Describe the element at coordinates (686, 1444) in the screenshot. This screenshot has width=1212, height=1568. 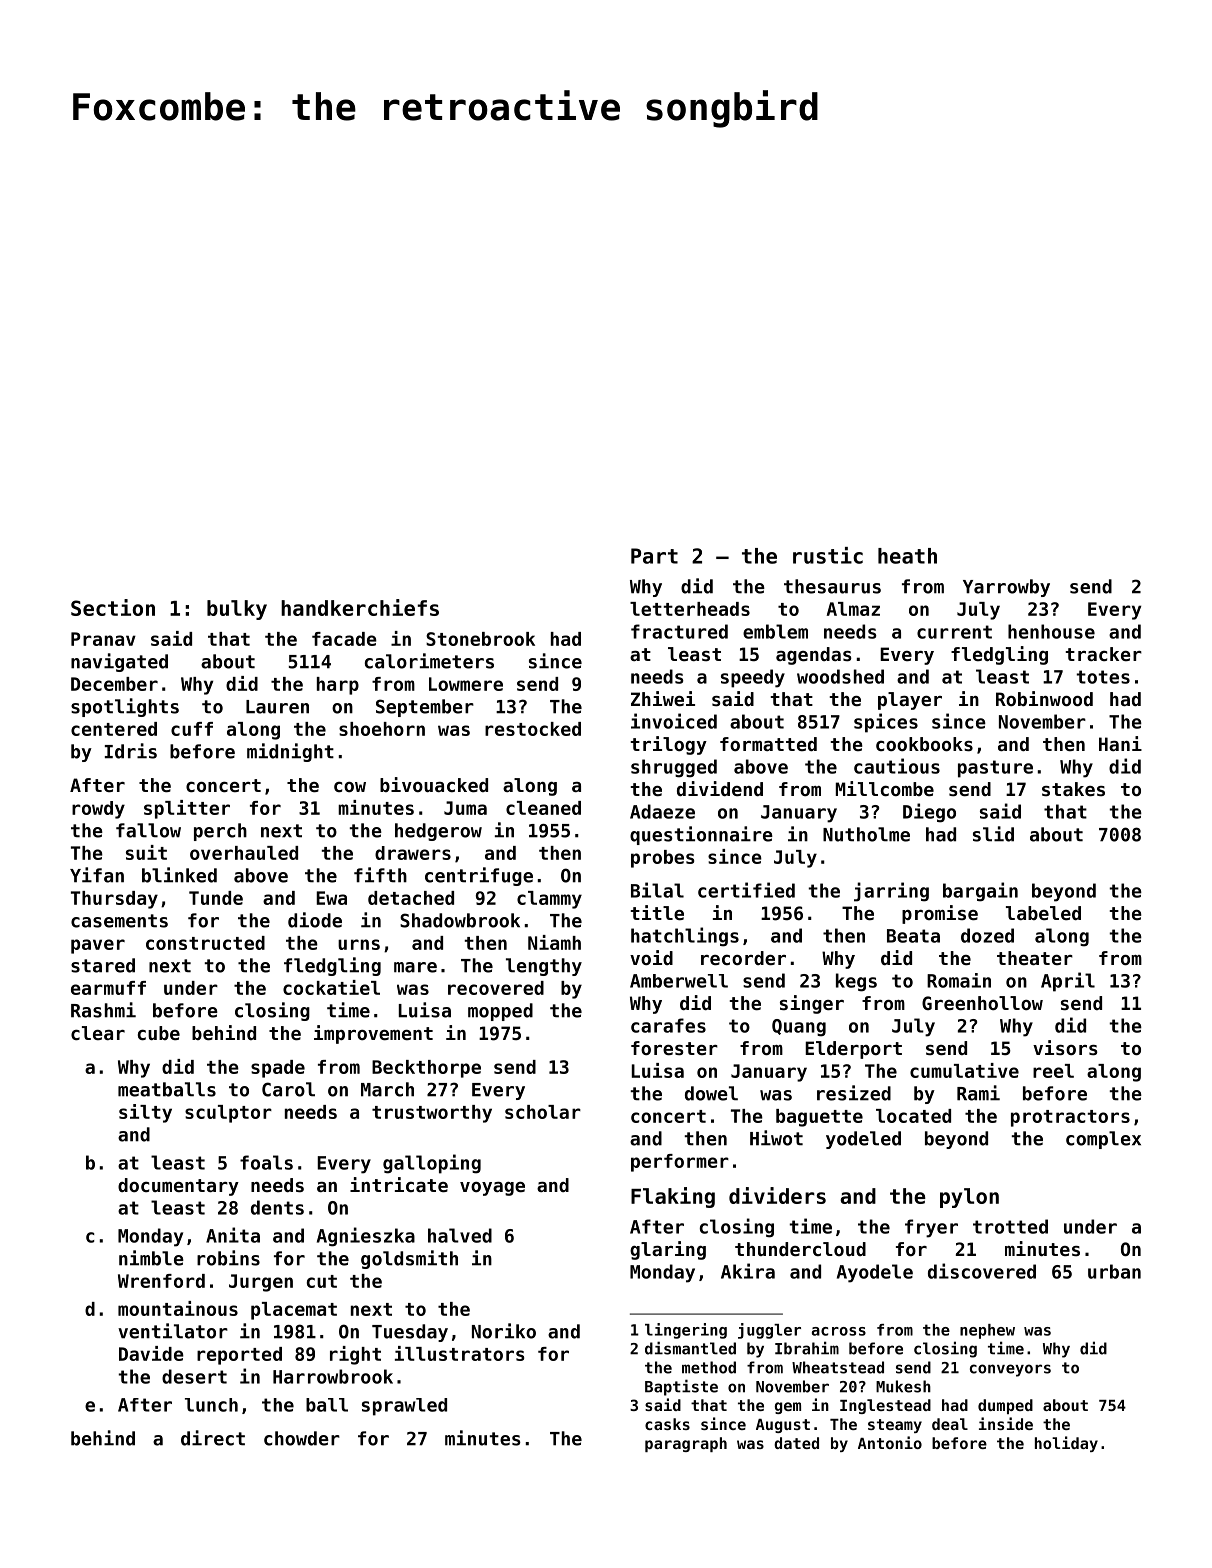
I see `paragraph` at that location.
